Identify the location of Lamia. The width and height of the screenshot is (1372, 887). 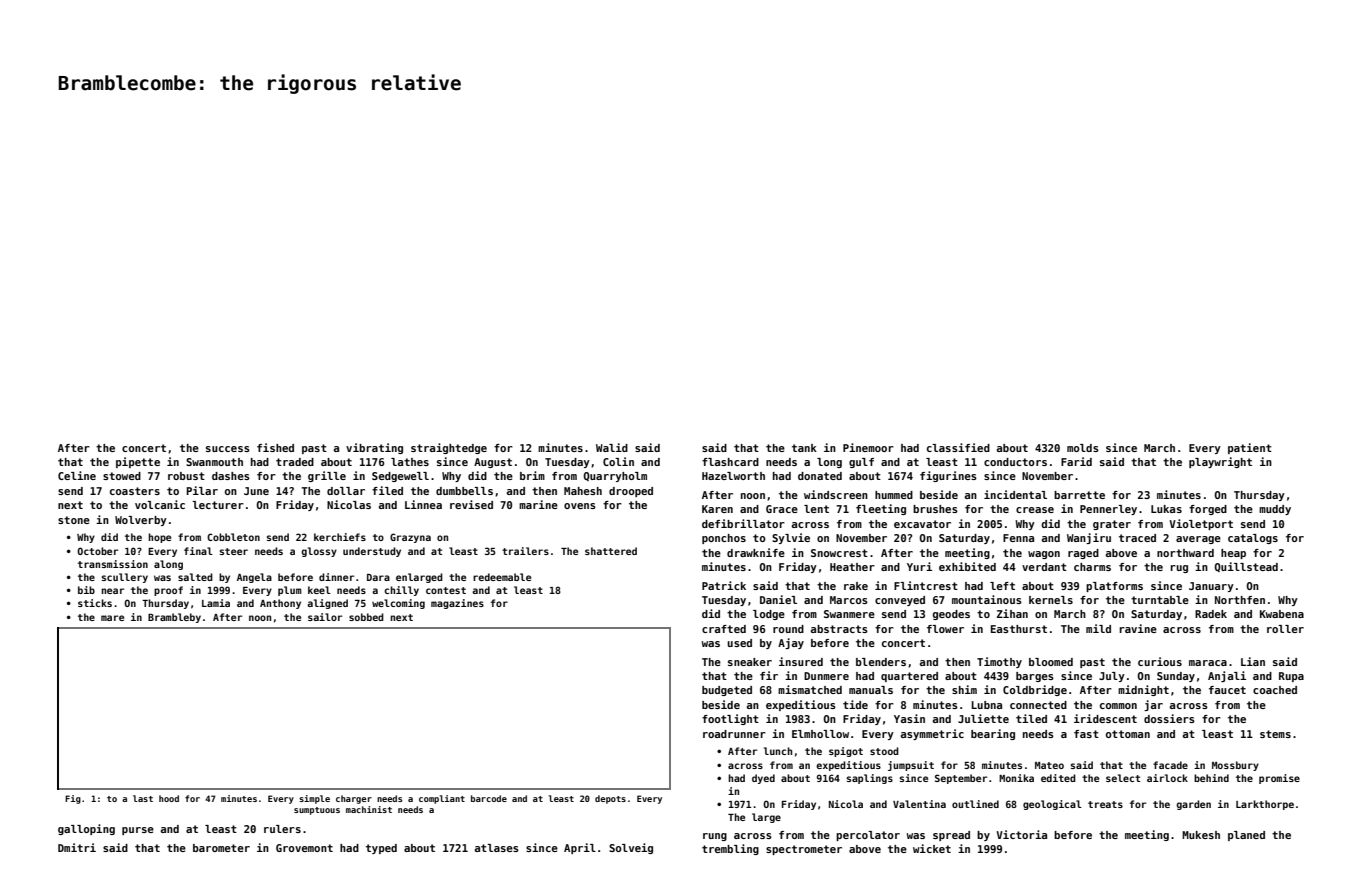
(216, 603).
